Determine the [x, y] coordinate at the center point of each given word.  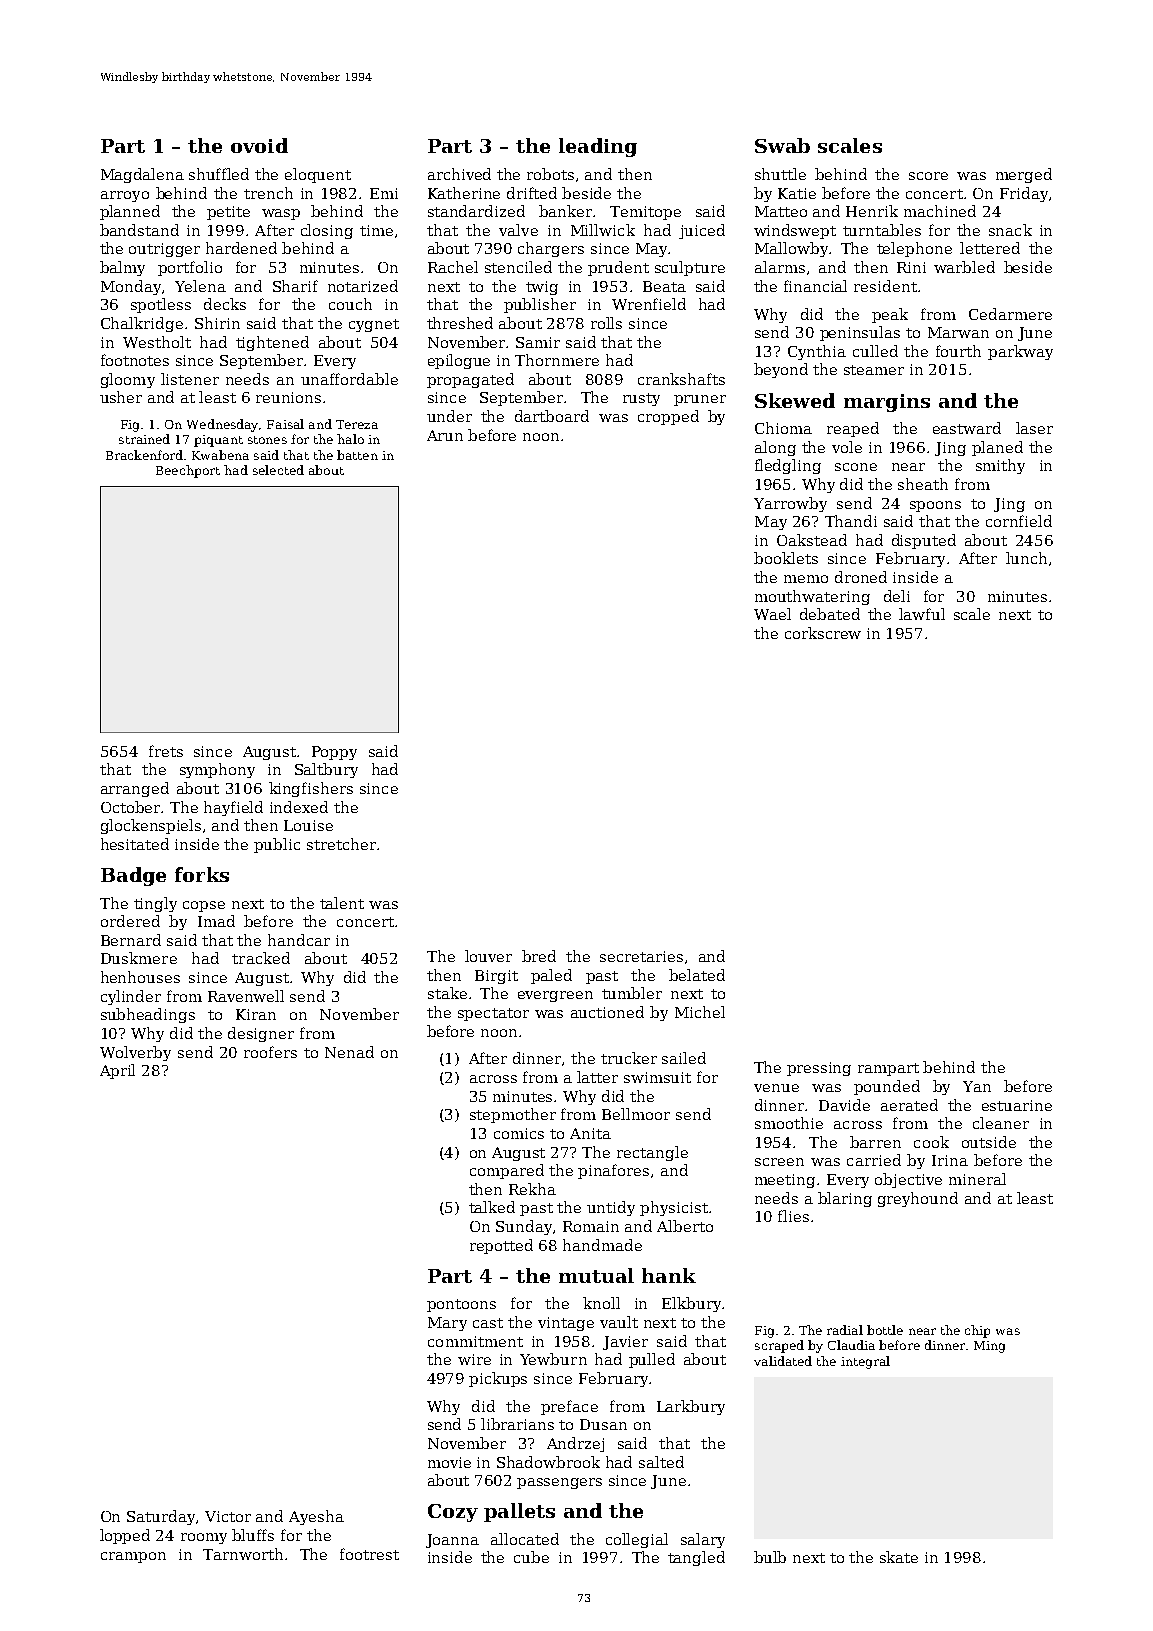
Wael [772, 614]
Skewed [795, 400]
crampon [133, 1557]
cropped [668, 417]
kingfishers [311, 789]
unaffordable [349, 379]
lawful [922, 614]
